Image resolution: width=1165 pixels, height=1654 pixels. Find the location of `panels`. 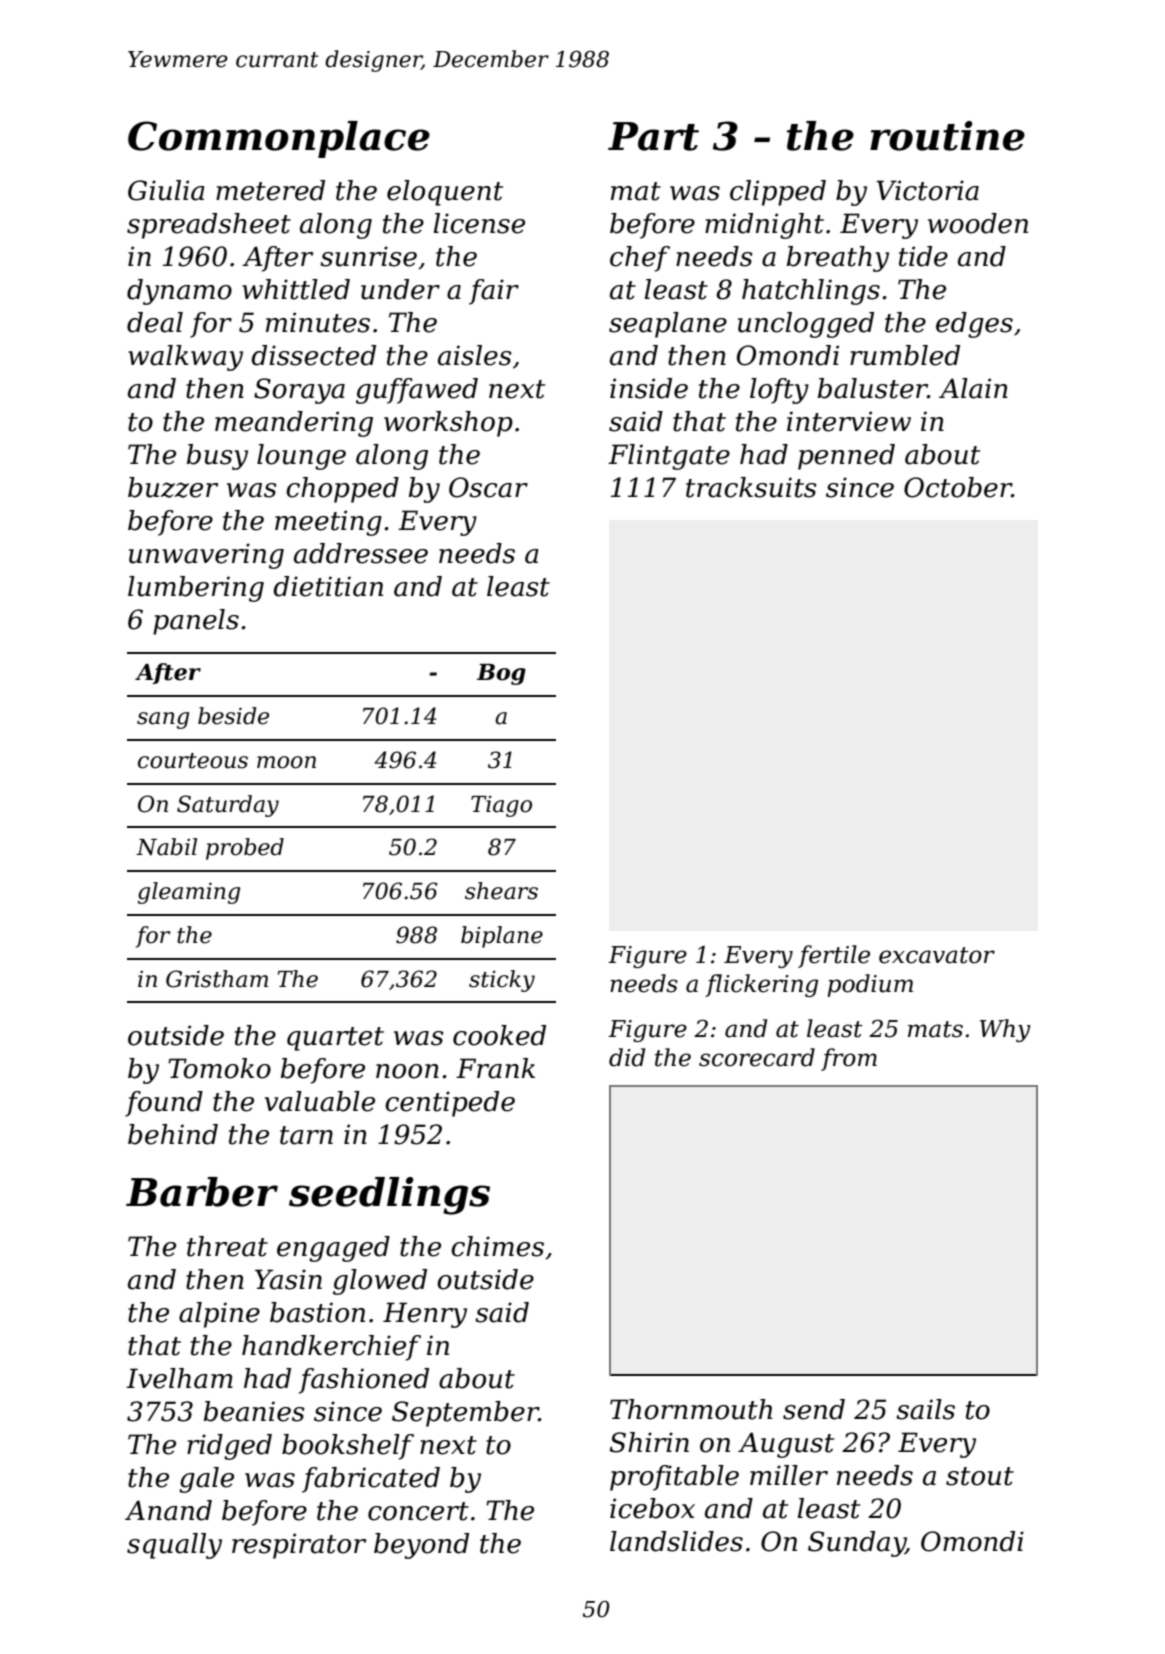

panels is located at coordinates (196, 622).
